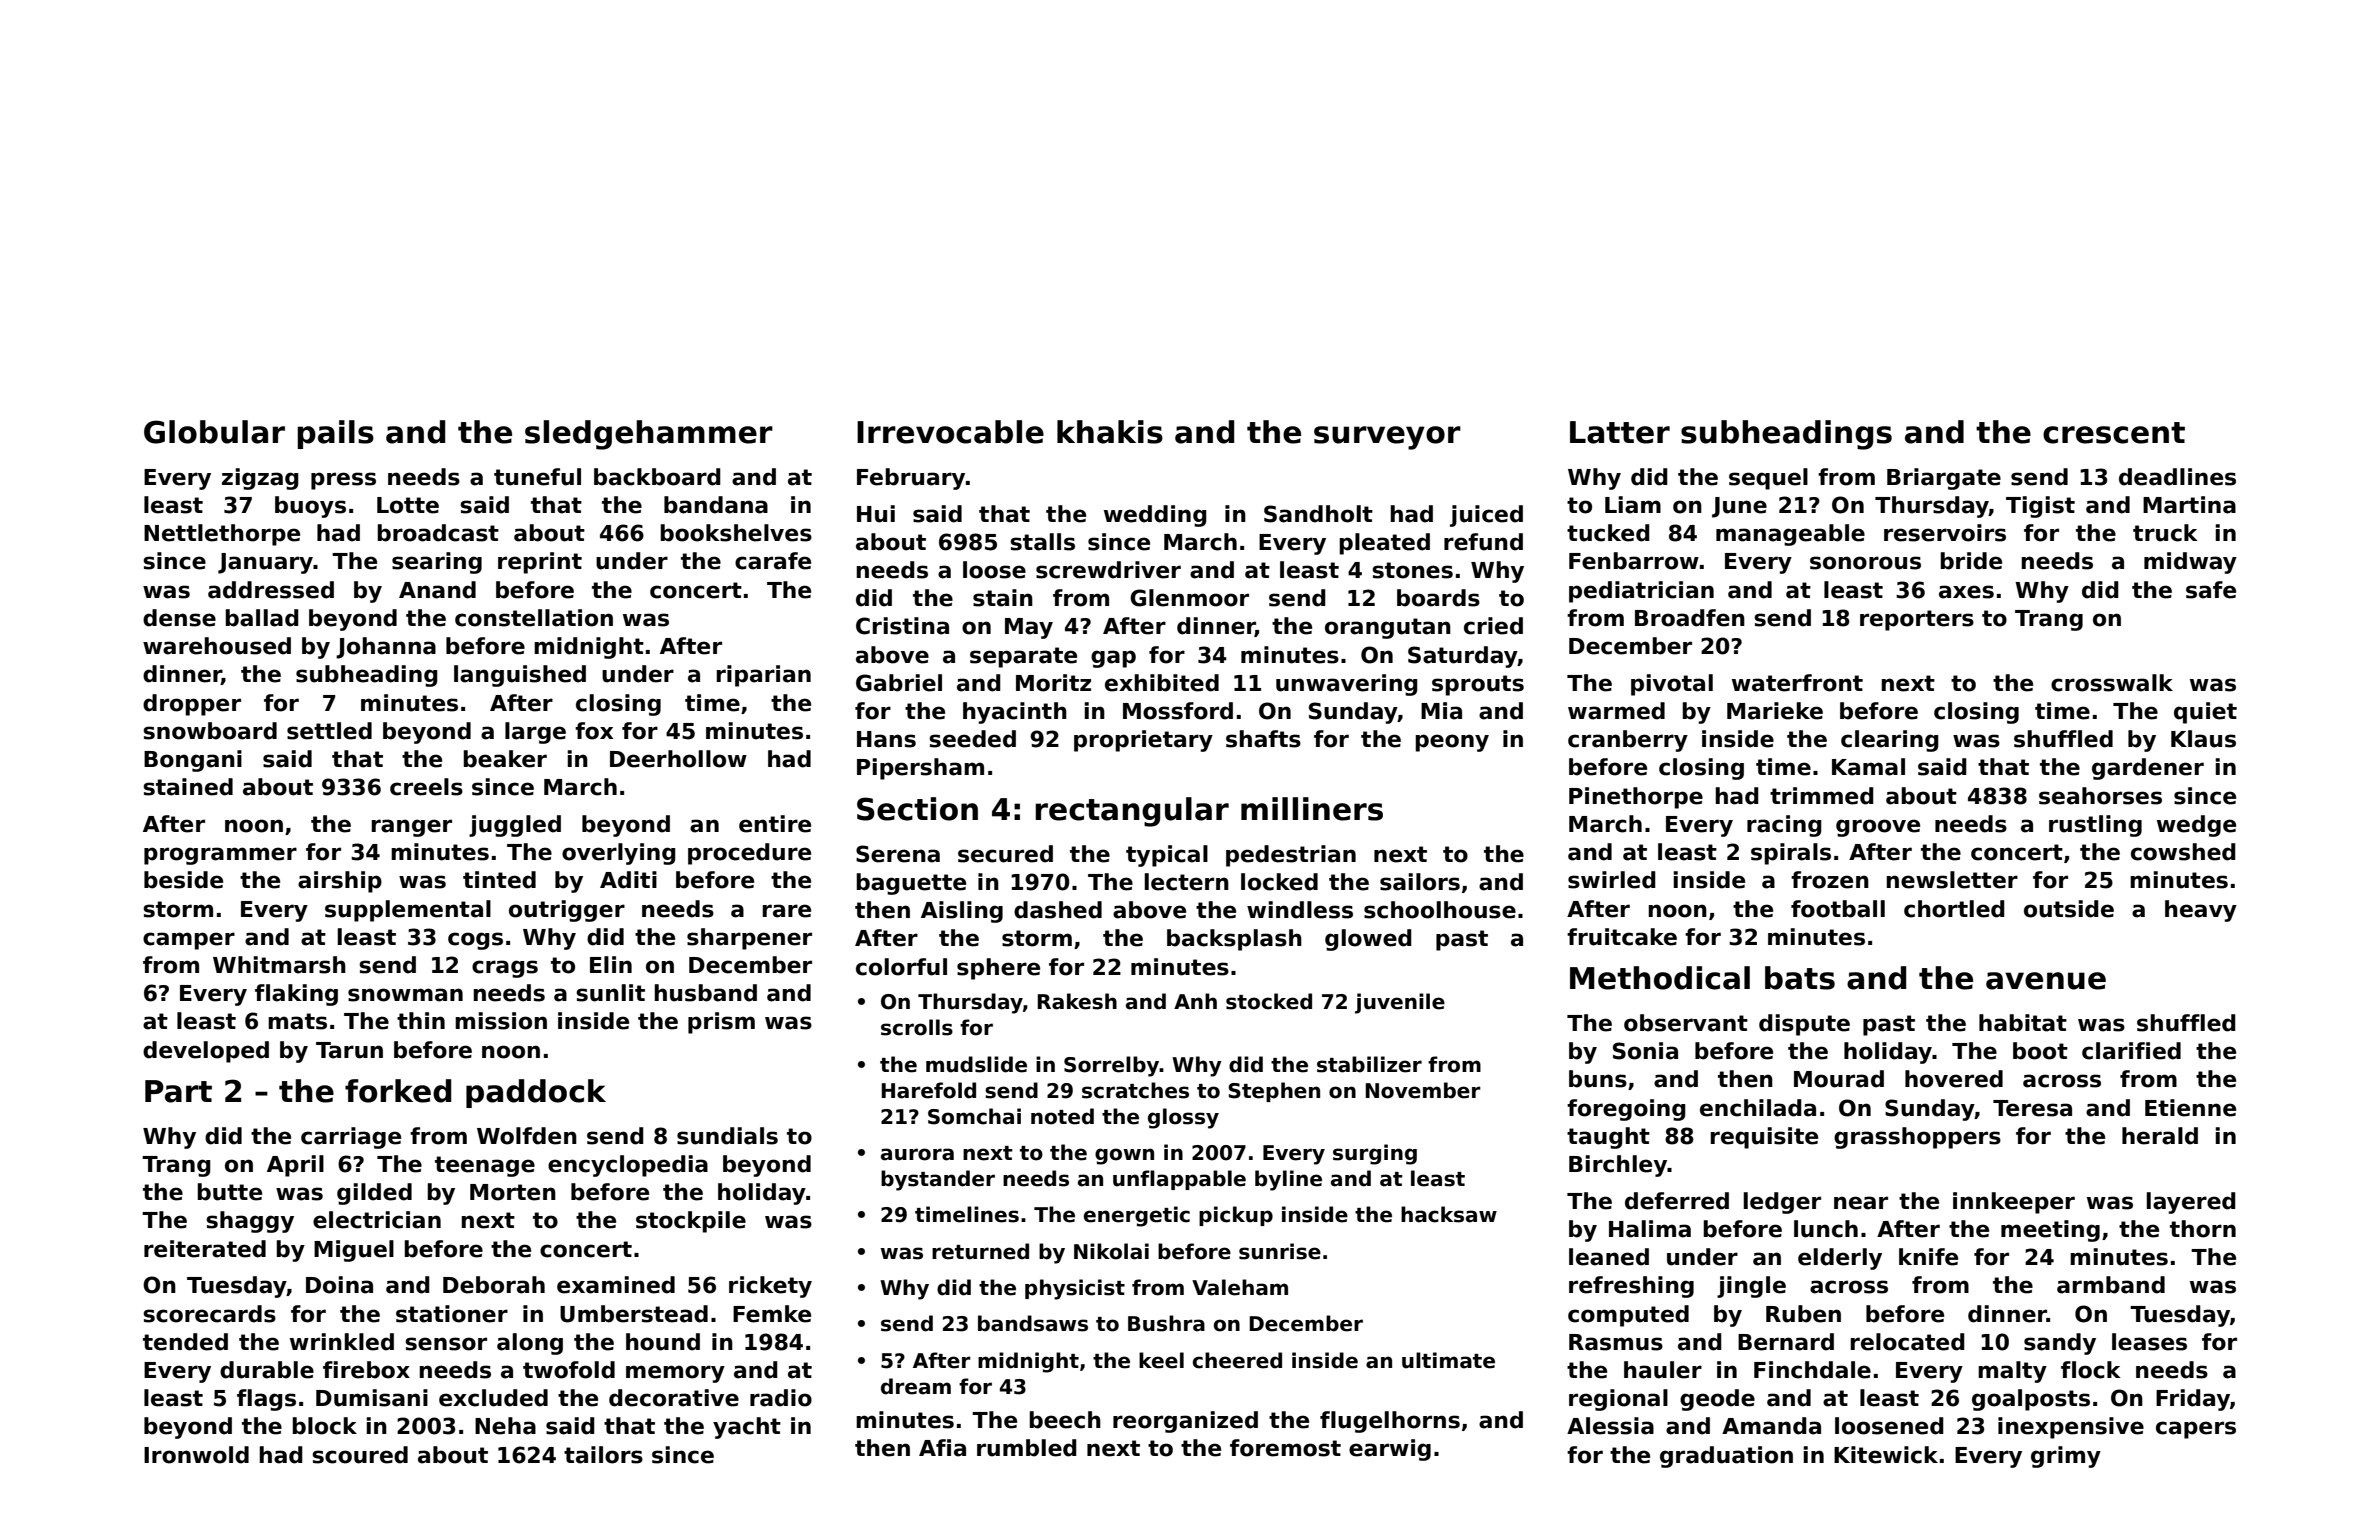  What do you see at coordinates (1917, 1138) in the screenshot?
I see `grasshoppers` at bounding box center [1917, 1138].
